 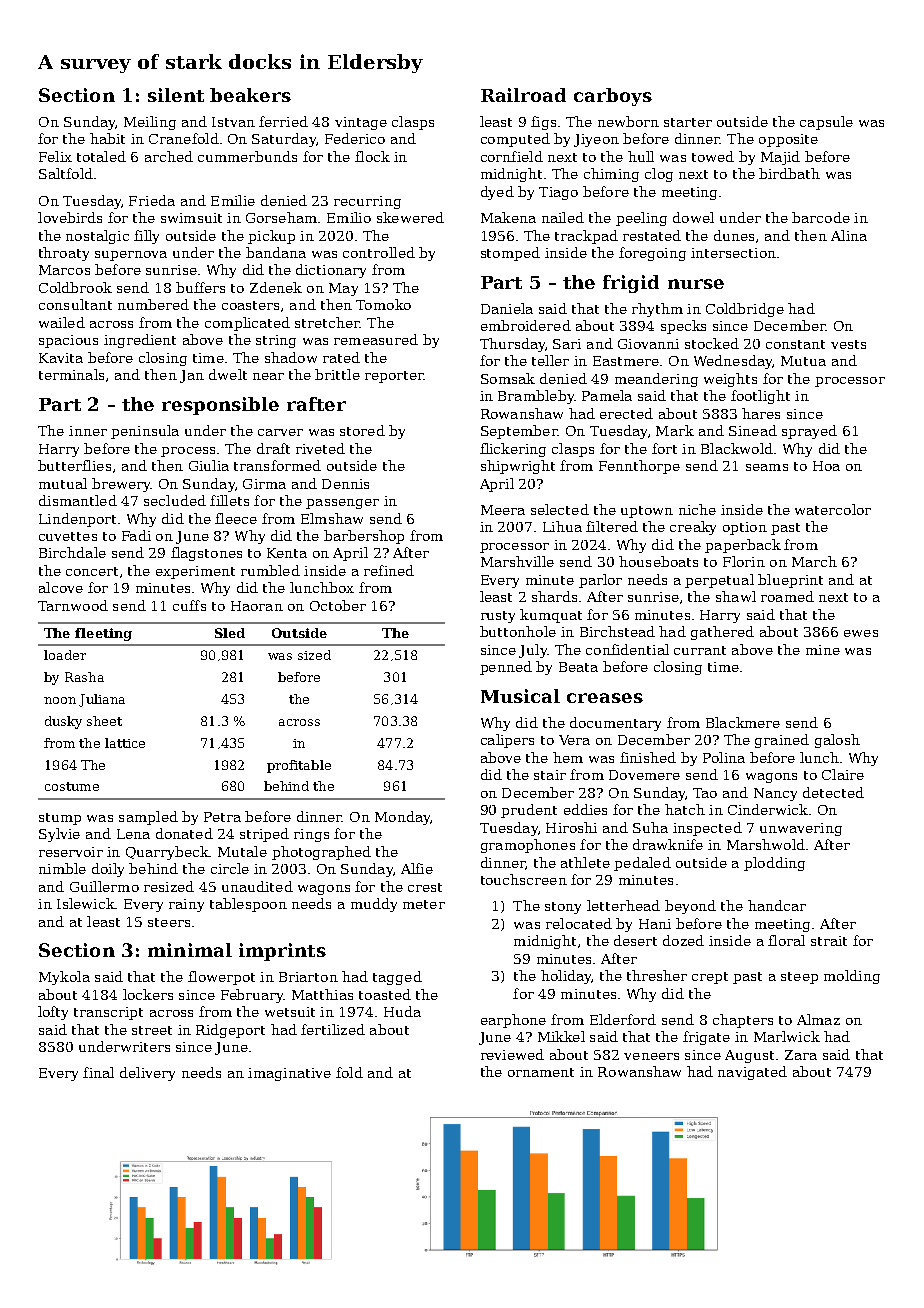 I want to click on Islewick, so click(x=86, y=903).
